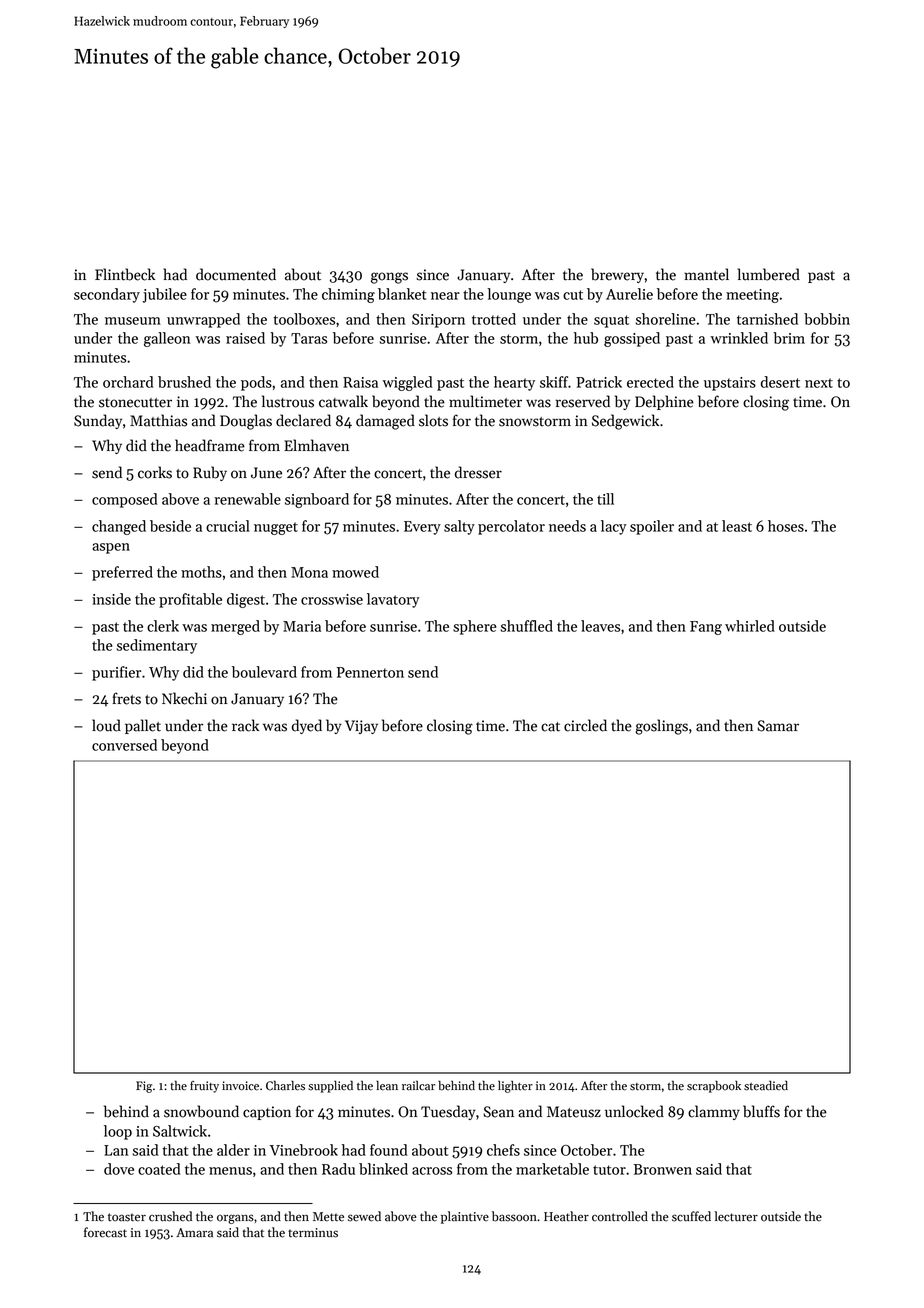 The height and width of the screenshot is (1308, 924). Describe the element at coordinates (309, 338) in the screenshot. I see `Taras` at that location.
